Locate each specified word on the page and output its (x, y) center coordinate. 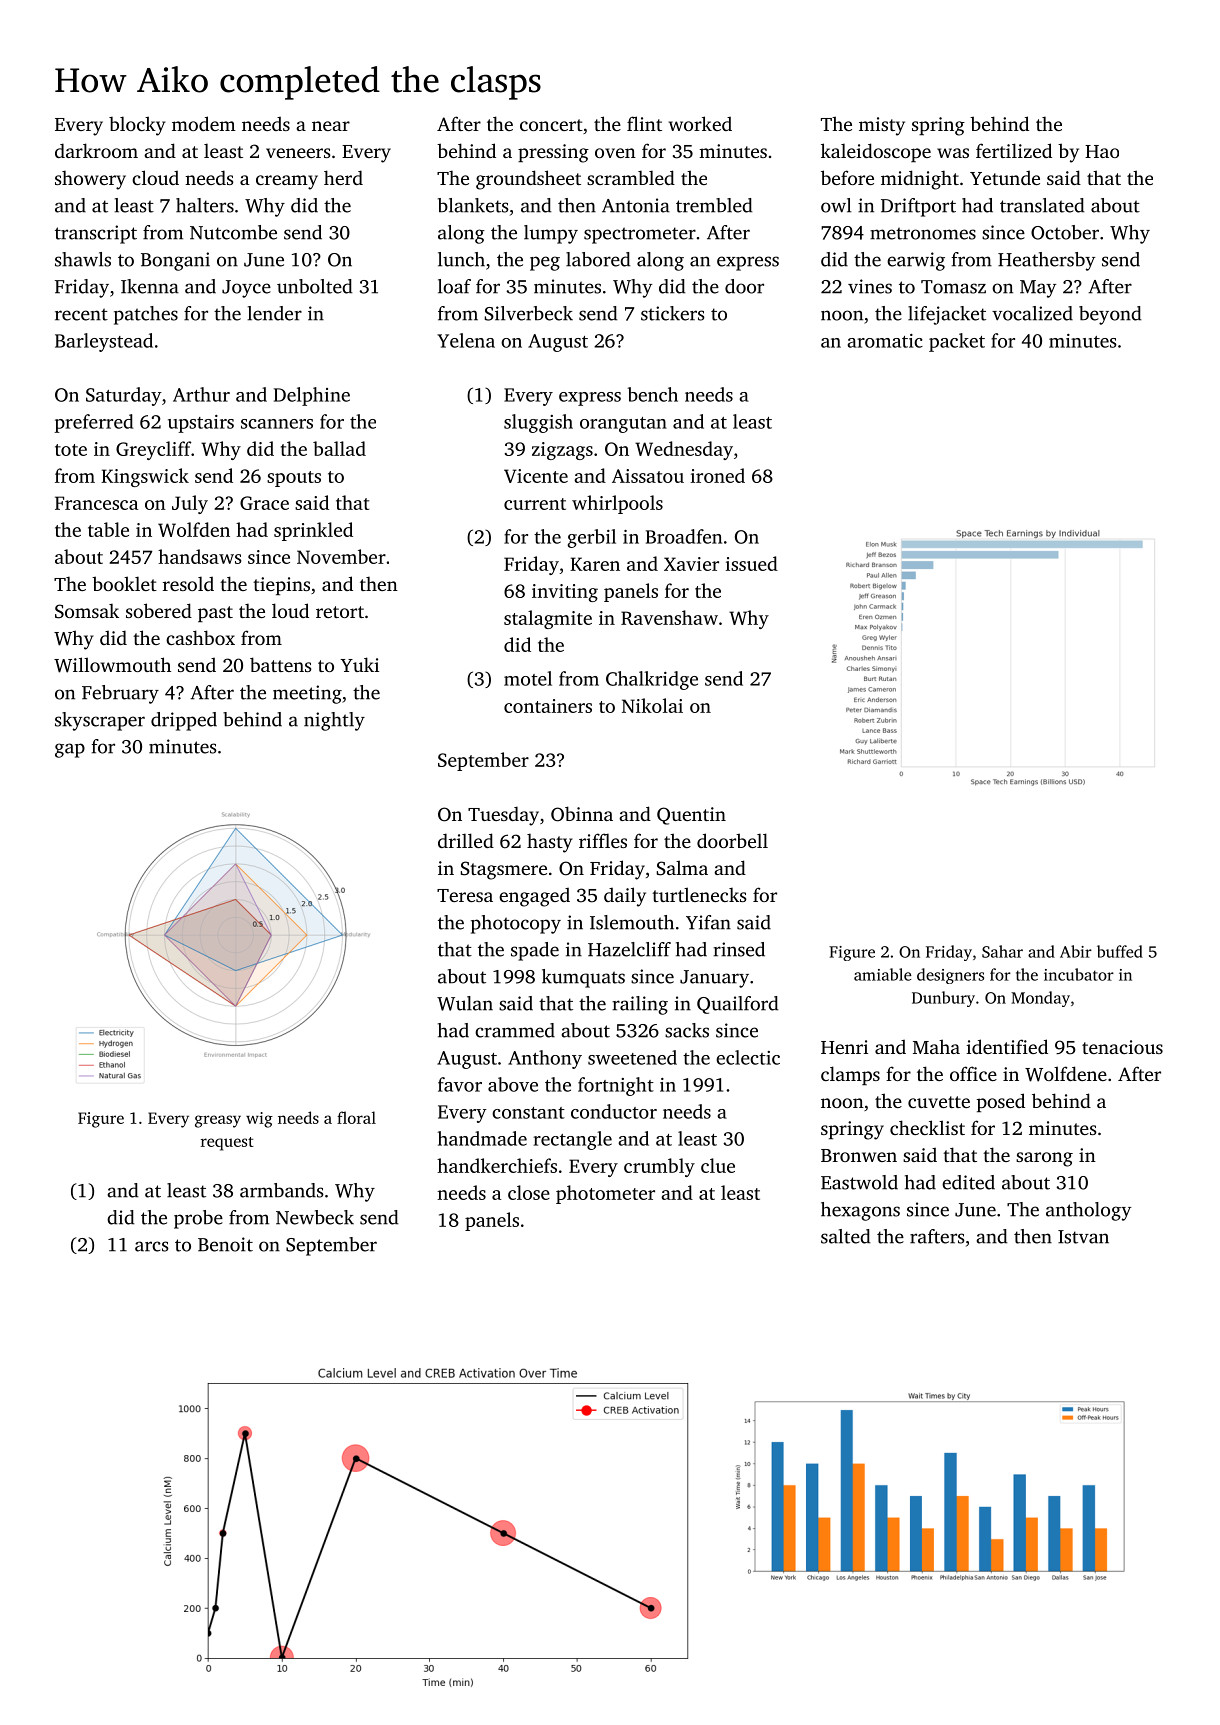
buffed (1120, 951)
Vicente (536, 476)
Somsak (87, 611)
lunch (461, 259)
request (227, 1144)
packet (957, 342)
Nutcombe (233, 232)
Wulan (465, 1003)
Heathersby (1046, 261)
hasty (550, 843)
